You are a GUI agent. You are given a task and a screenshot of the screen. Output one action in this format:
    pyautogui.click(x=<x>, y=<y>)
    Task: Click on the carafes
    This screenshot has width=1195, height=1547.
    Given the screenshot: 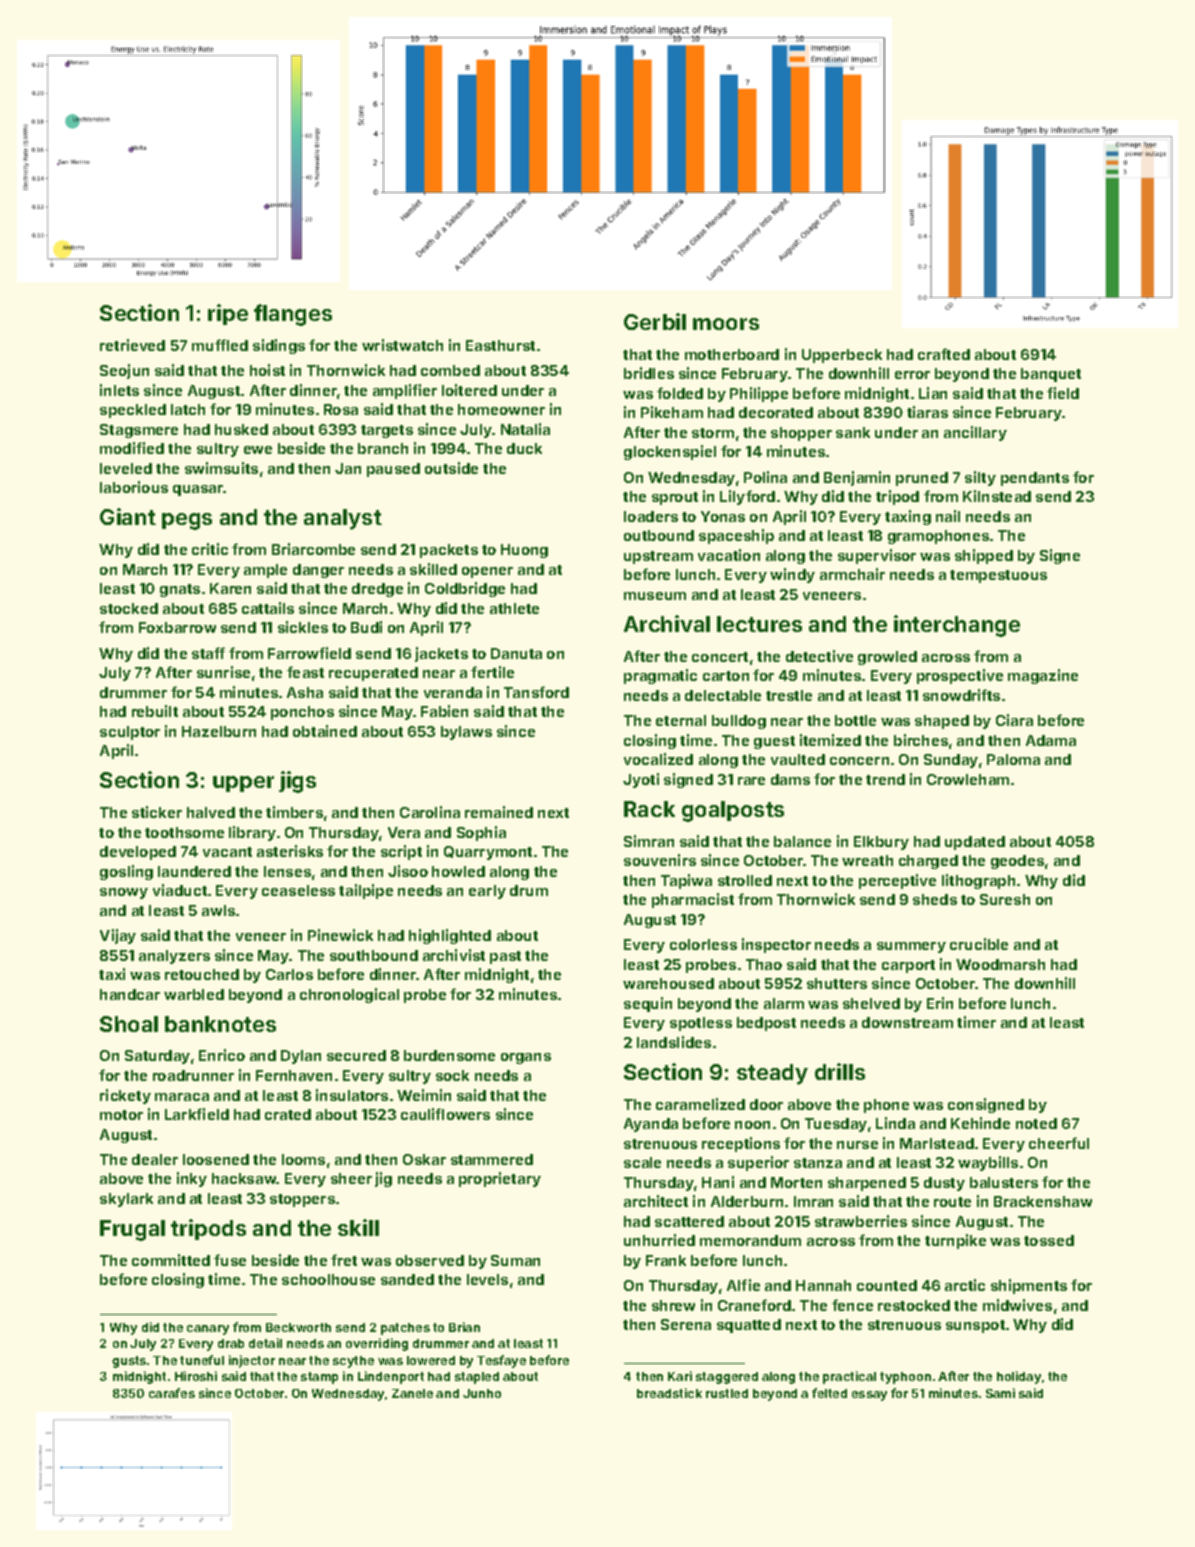 What is the action you would take?
    pyautogui.click(x=172, y=1393)
